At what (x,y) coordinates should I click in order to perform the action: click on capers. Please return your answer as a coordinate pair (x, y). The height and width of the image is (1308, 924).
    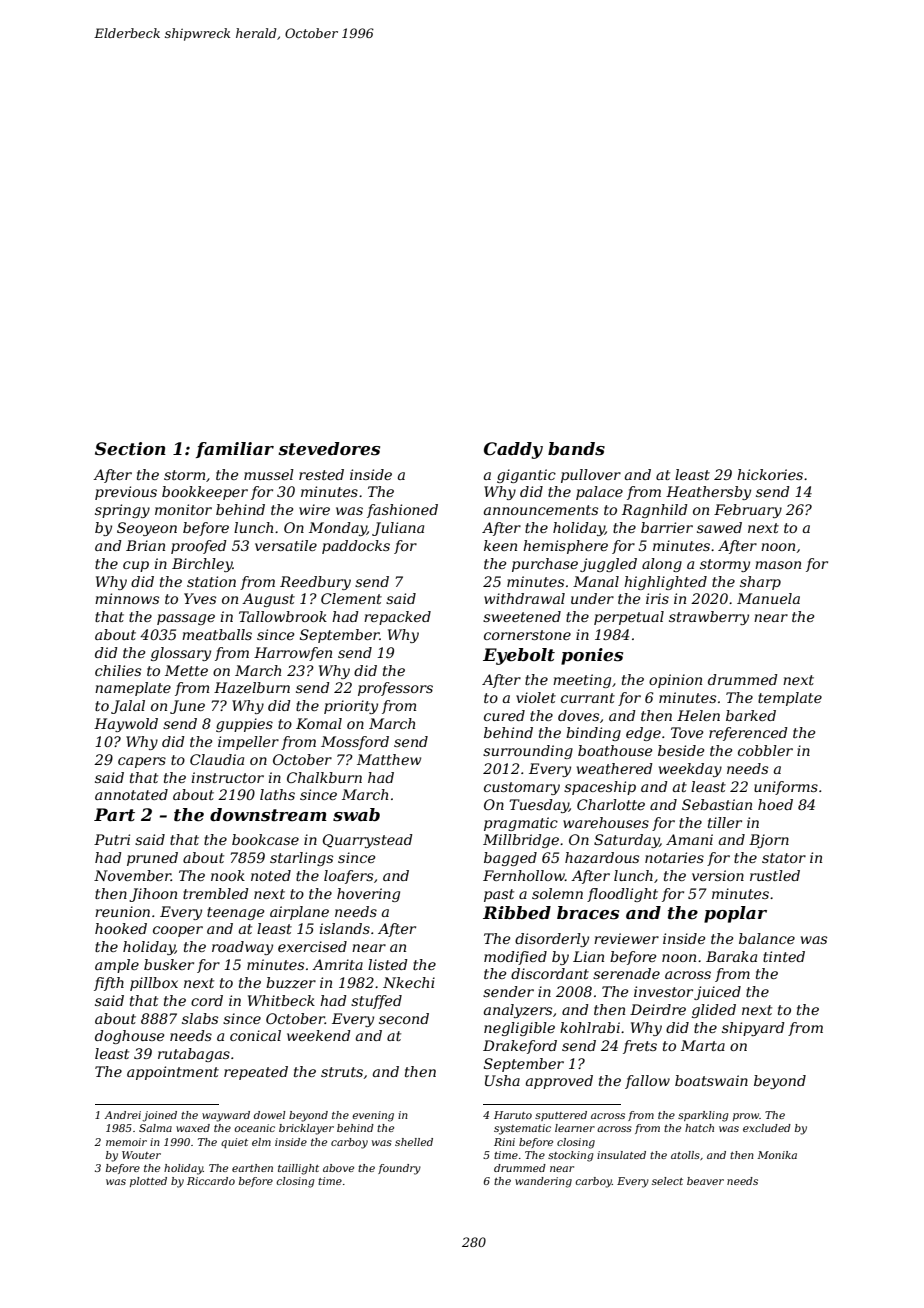
    Looking at the image, I should click on (142, 762).
